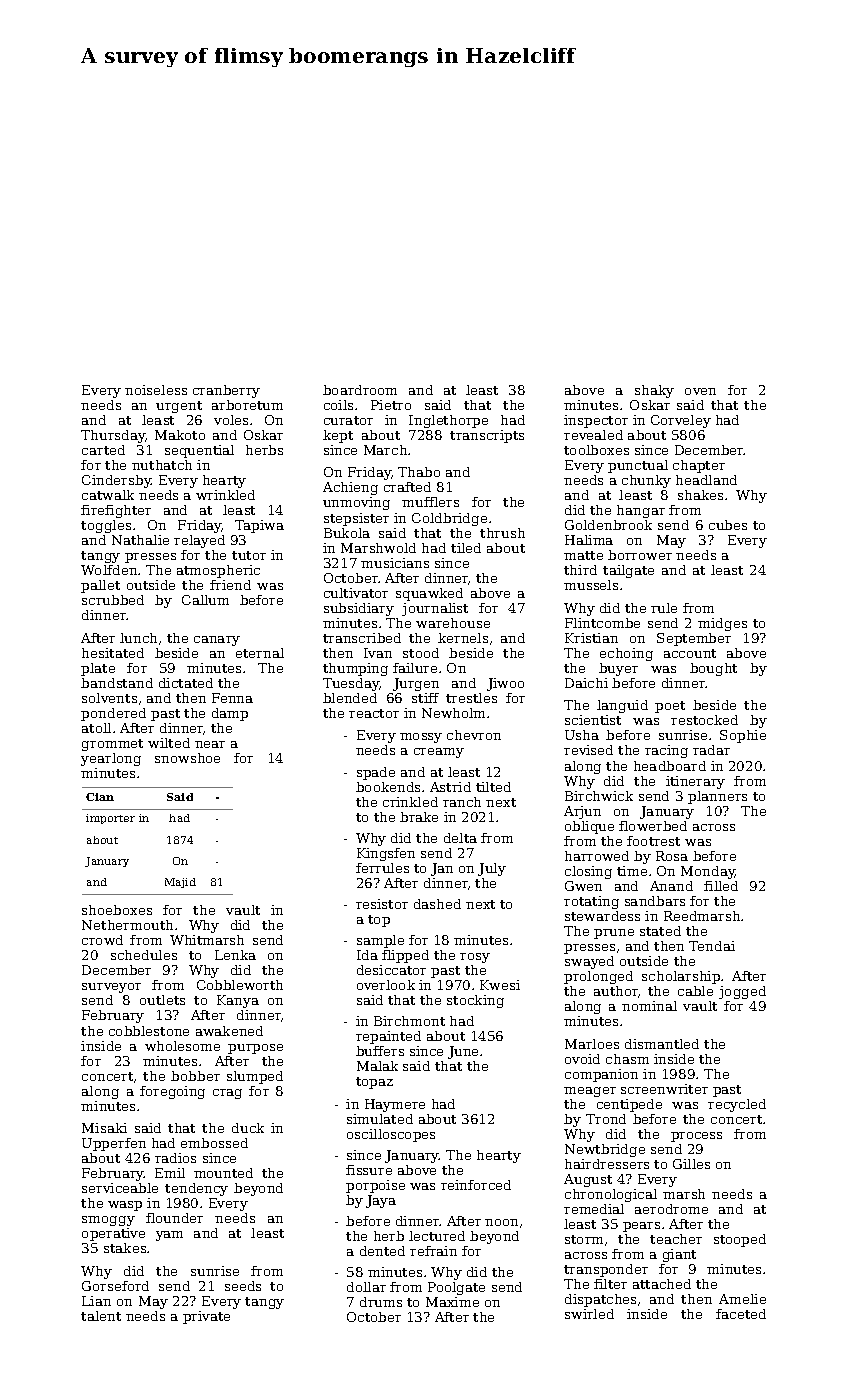 Image resolution: width=849 pixels, height=1400 pixels. What do you see at coordinates (113, 714) in the screenshot?
I see `pondered` at bounding box center [113, 714].
